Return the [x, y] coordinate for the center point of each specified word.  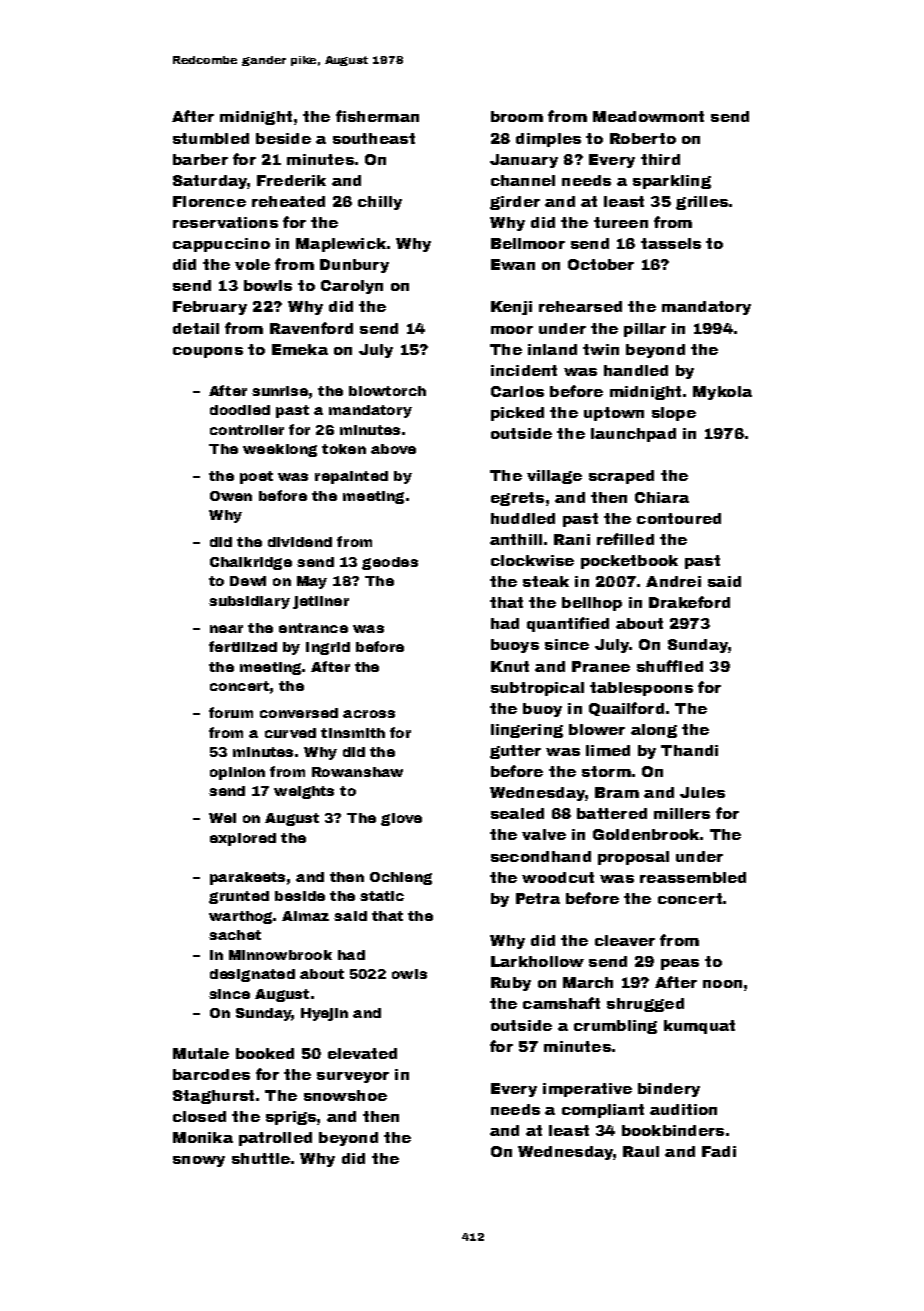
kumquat [699, 1027]
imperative [587, 1090]
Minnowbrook [280, 955]
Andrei [673, 581]
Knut [510, 666]
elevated [362, 1053]
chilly [380, 203]
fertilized [243, 646]
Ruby [511, 984]
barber [200, 159]
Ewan [513, 264]
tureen [621, 222]
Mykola [722, 393]
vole [252, 264]
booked [265, 1053]
